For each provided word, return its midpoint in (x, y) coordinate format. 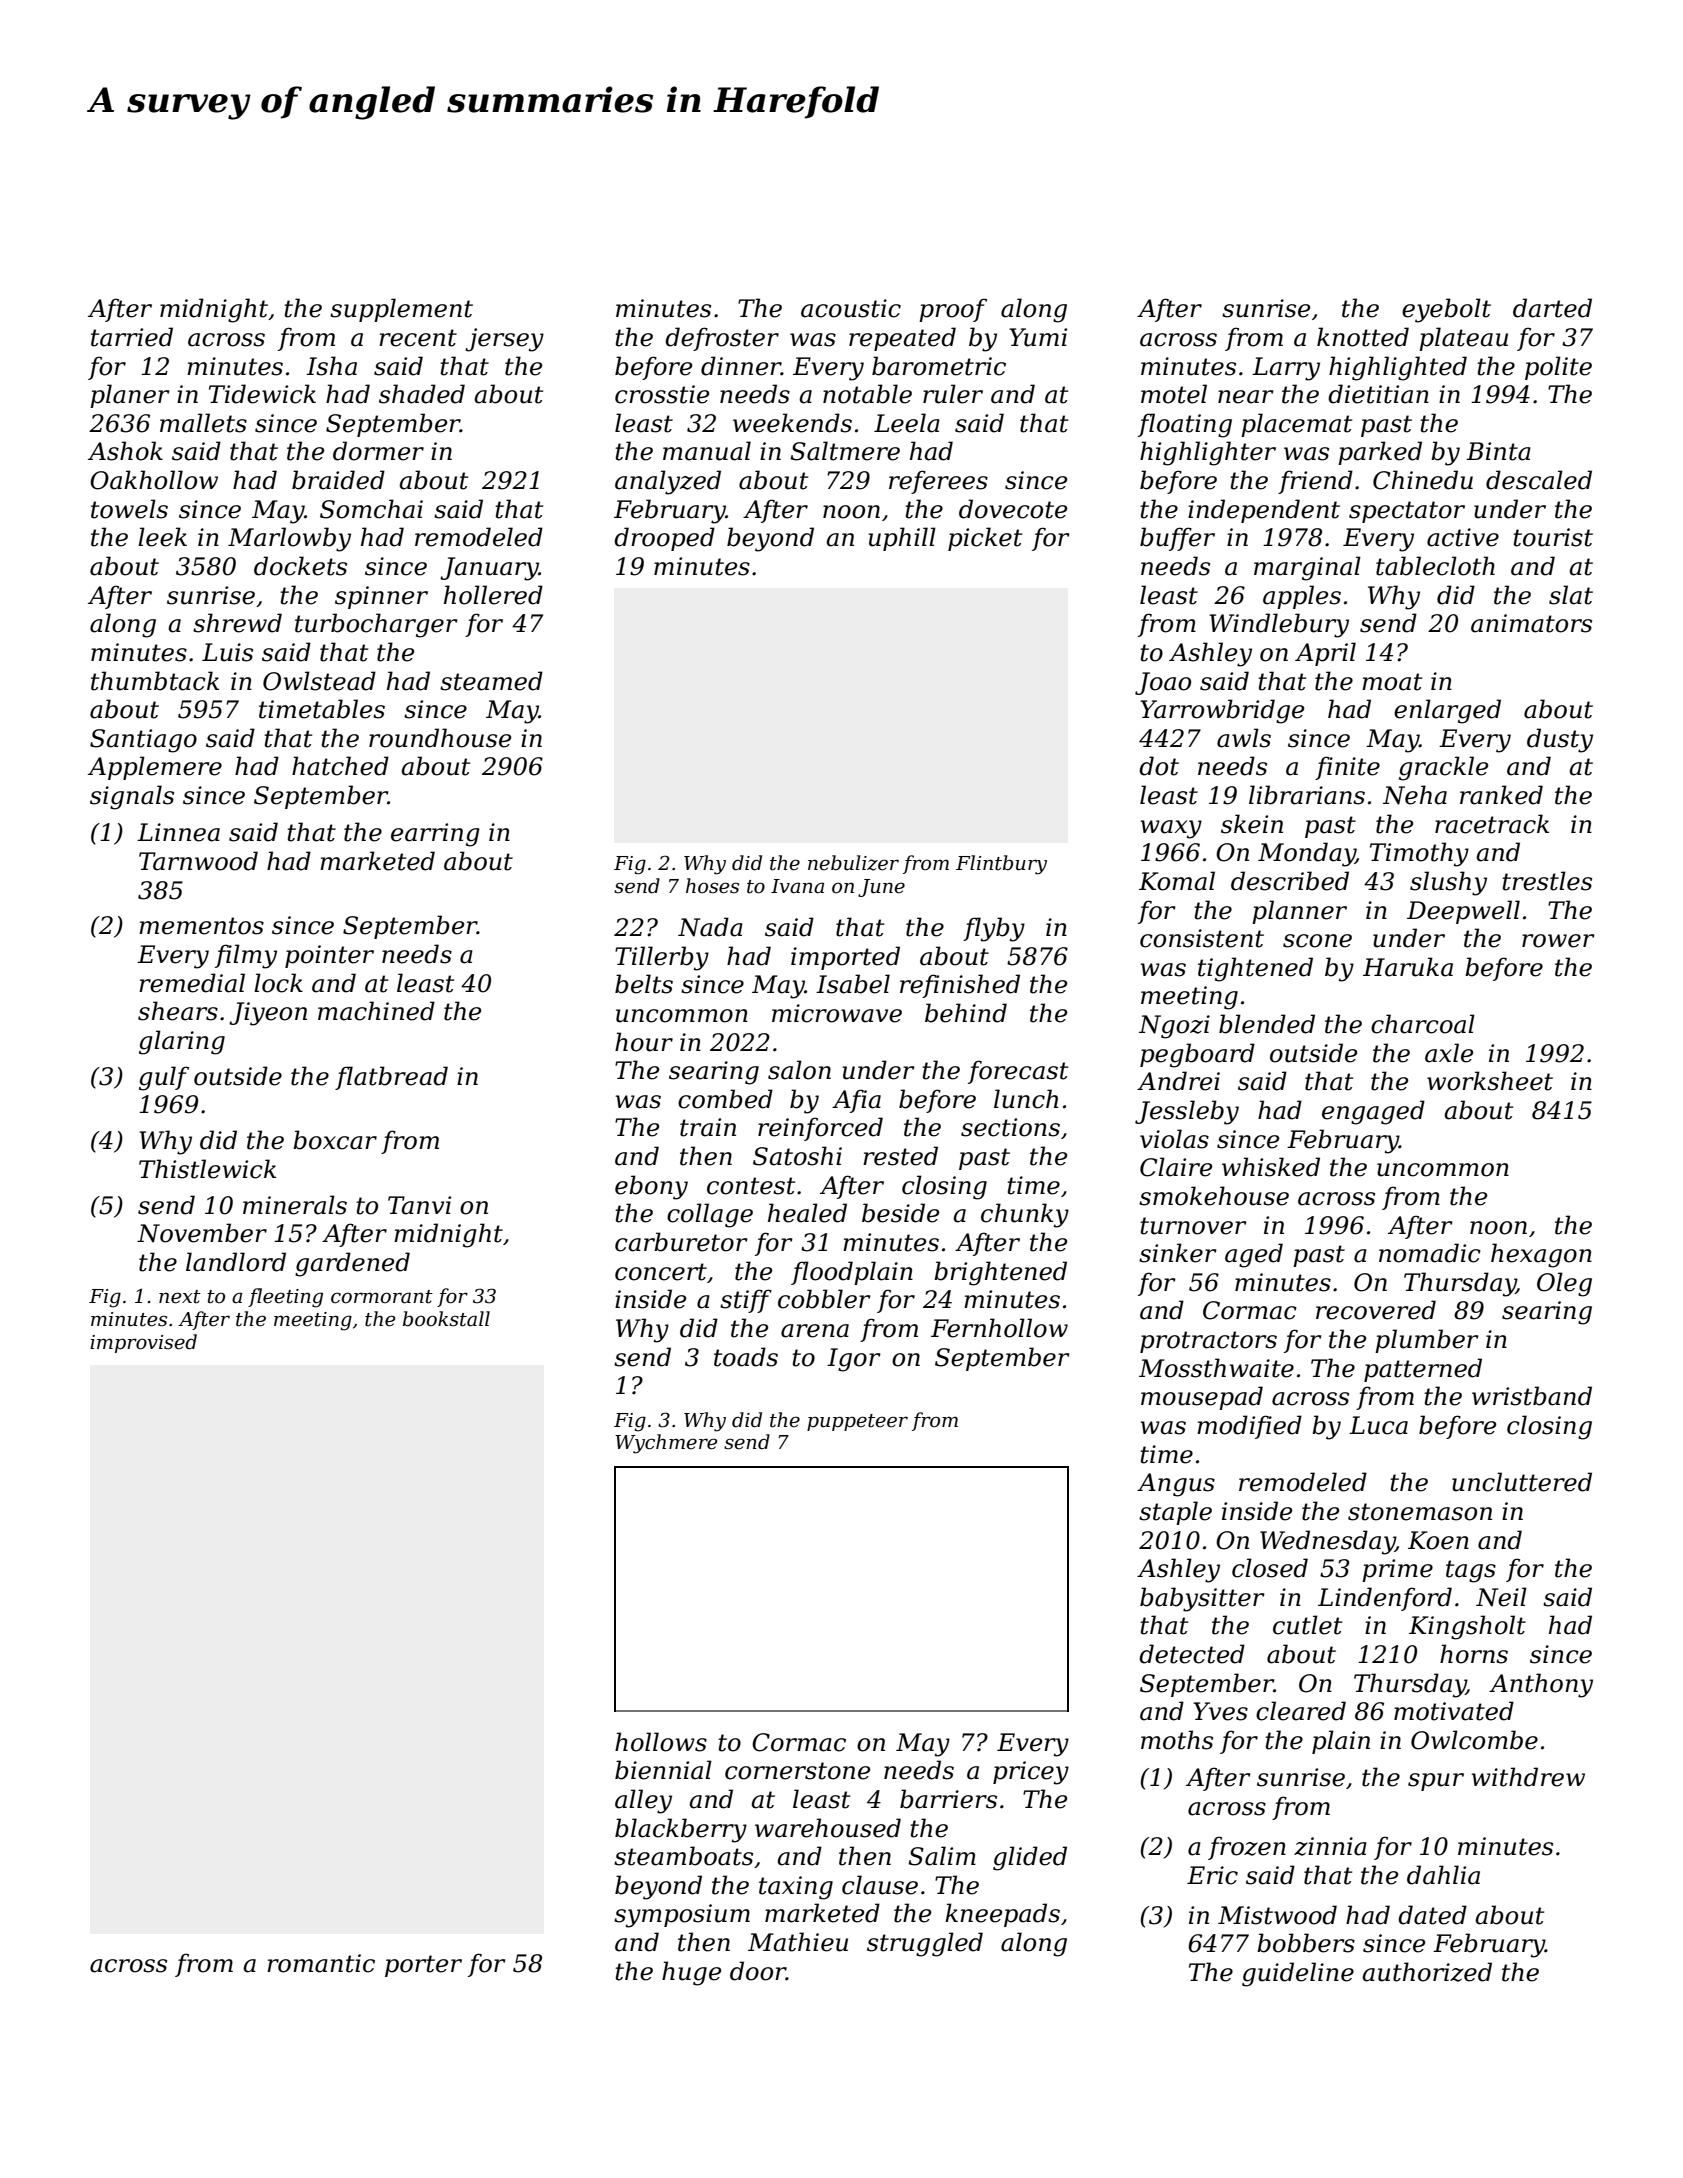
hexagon (1541, 1255)
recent (418, 338)
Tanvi (419, 1205)
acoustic (851, 308)
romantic (321, 1963)
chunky (1025, 1215)
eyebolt (1446, 310)
